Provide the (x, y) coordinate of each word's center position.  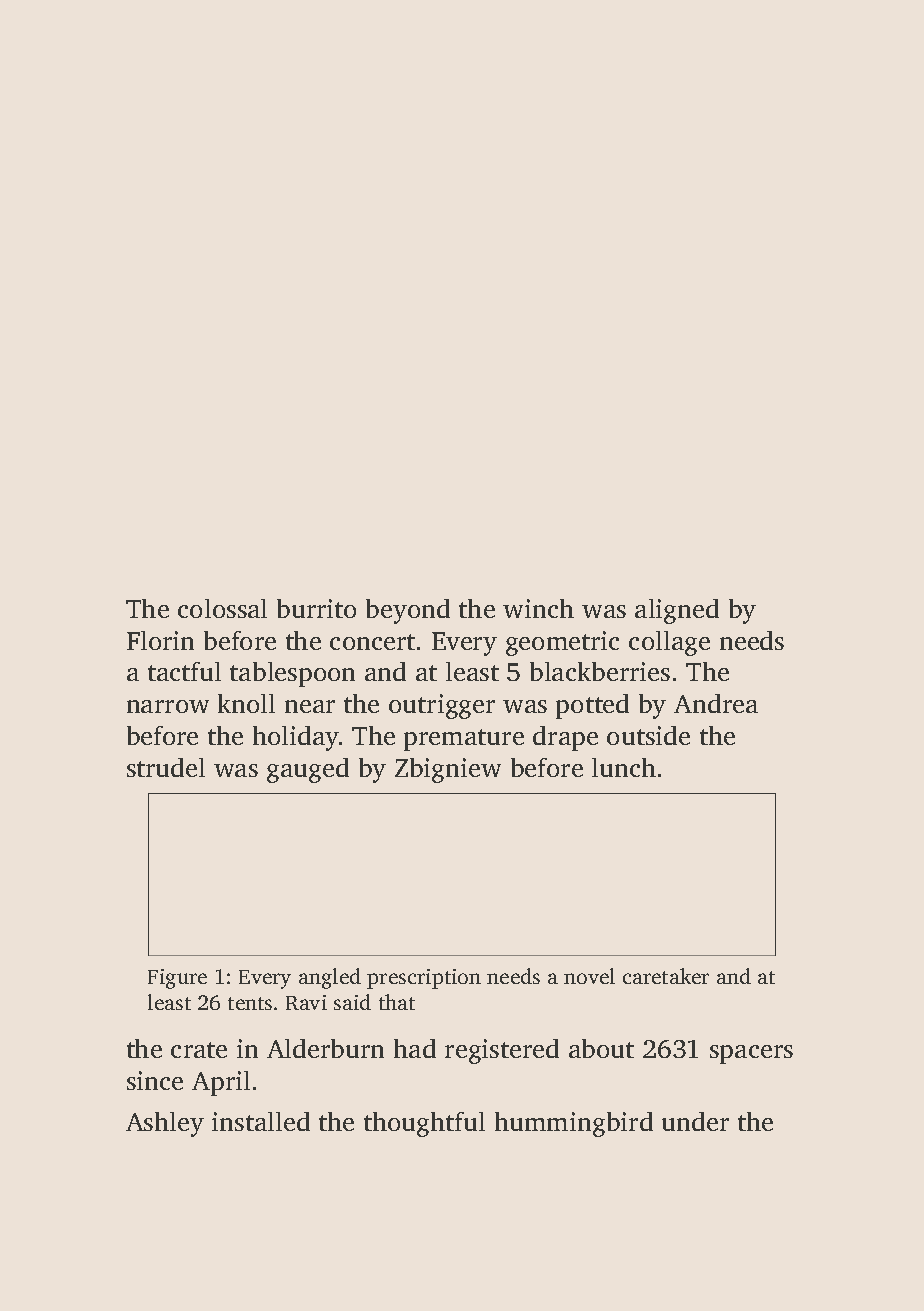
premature (464, 740)
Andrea (716, 703)
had (415, 1048)
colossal (222, 608)
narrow (168, 706)
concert (372, 642)
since (155, 1080)
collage (669, 643)
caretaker (666, 976)
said (352, 1002)
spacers (751, 1054)
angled (330, 978)
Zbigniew (448, 770)
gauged (308, 770)
